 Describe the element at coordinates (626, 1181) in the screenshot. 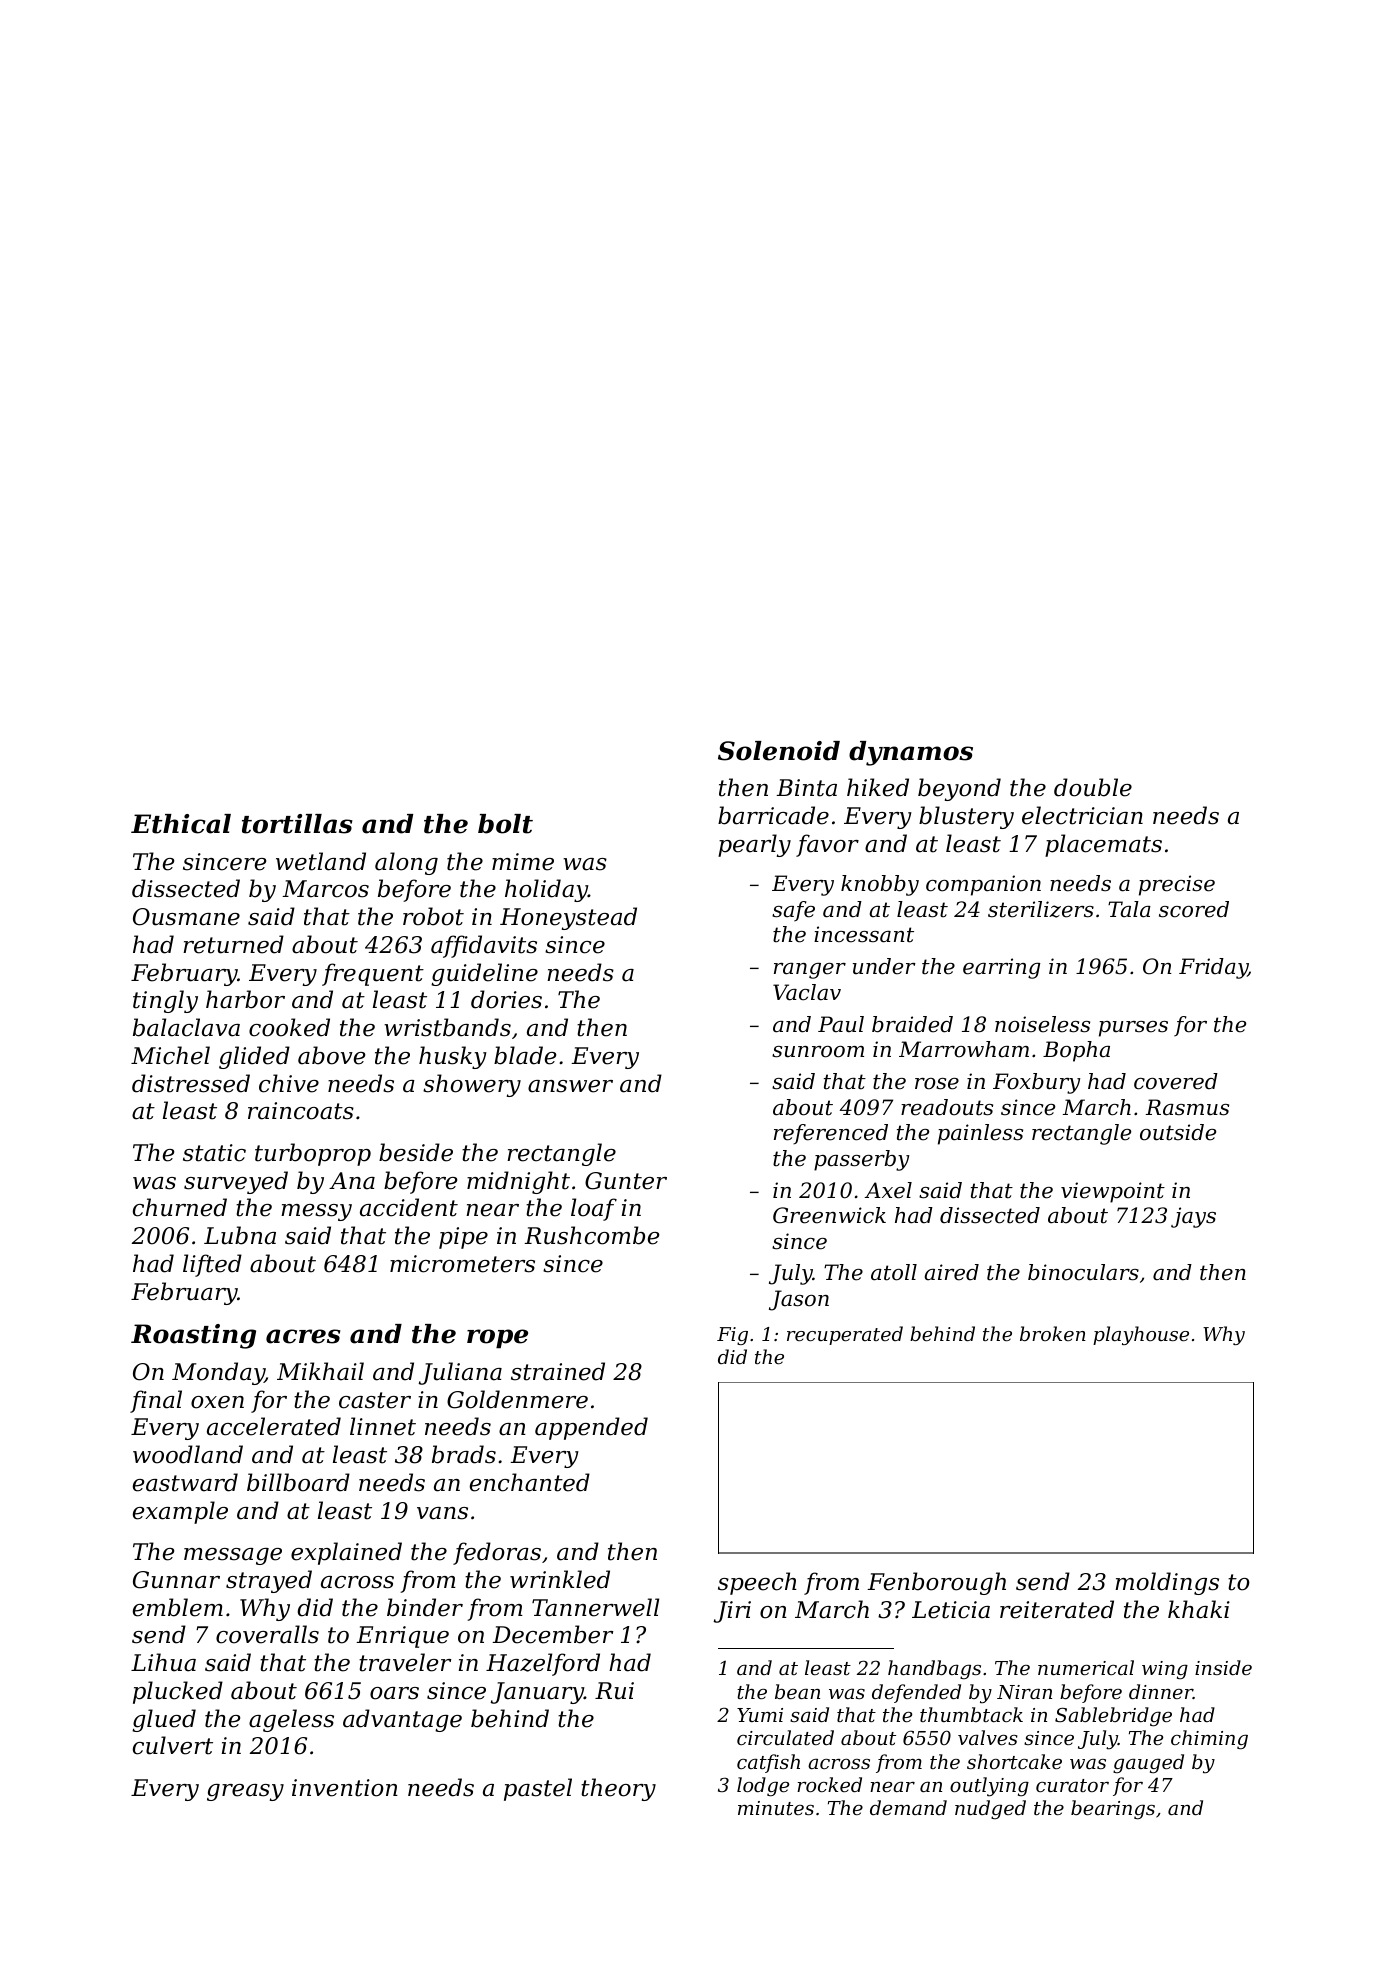

I see `Gunter` at that location.
